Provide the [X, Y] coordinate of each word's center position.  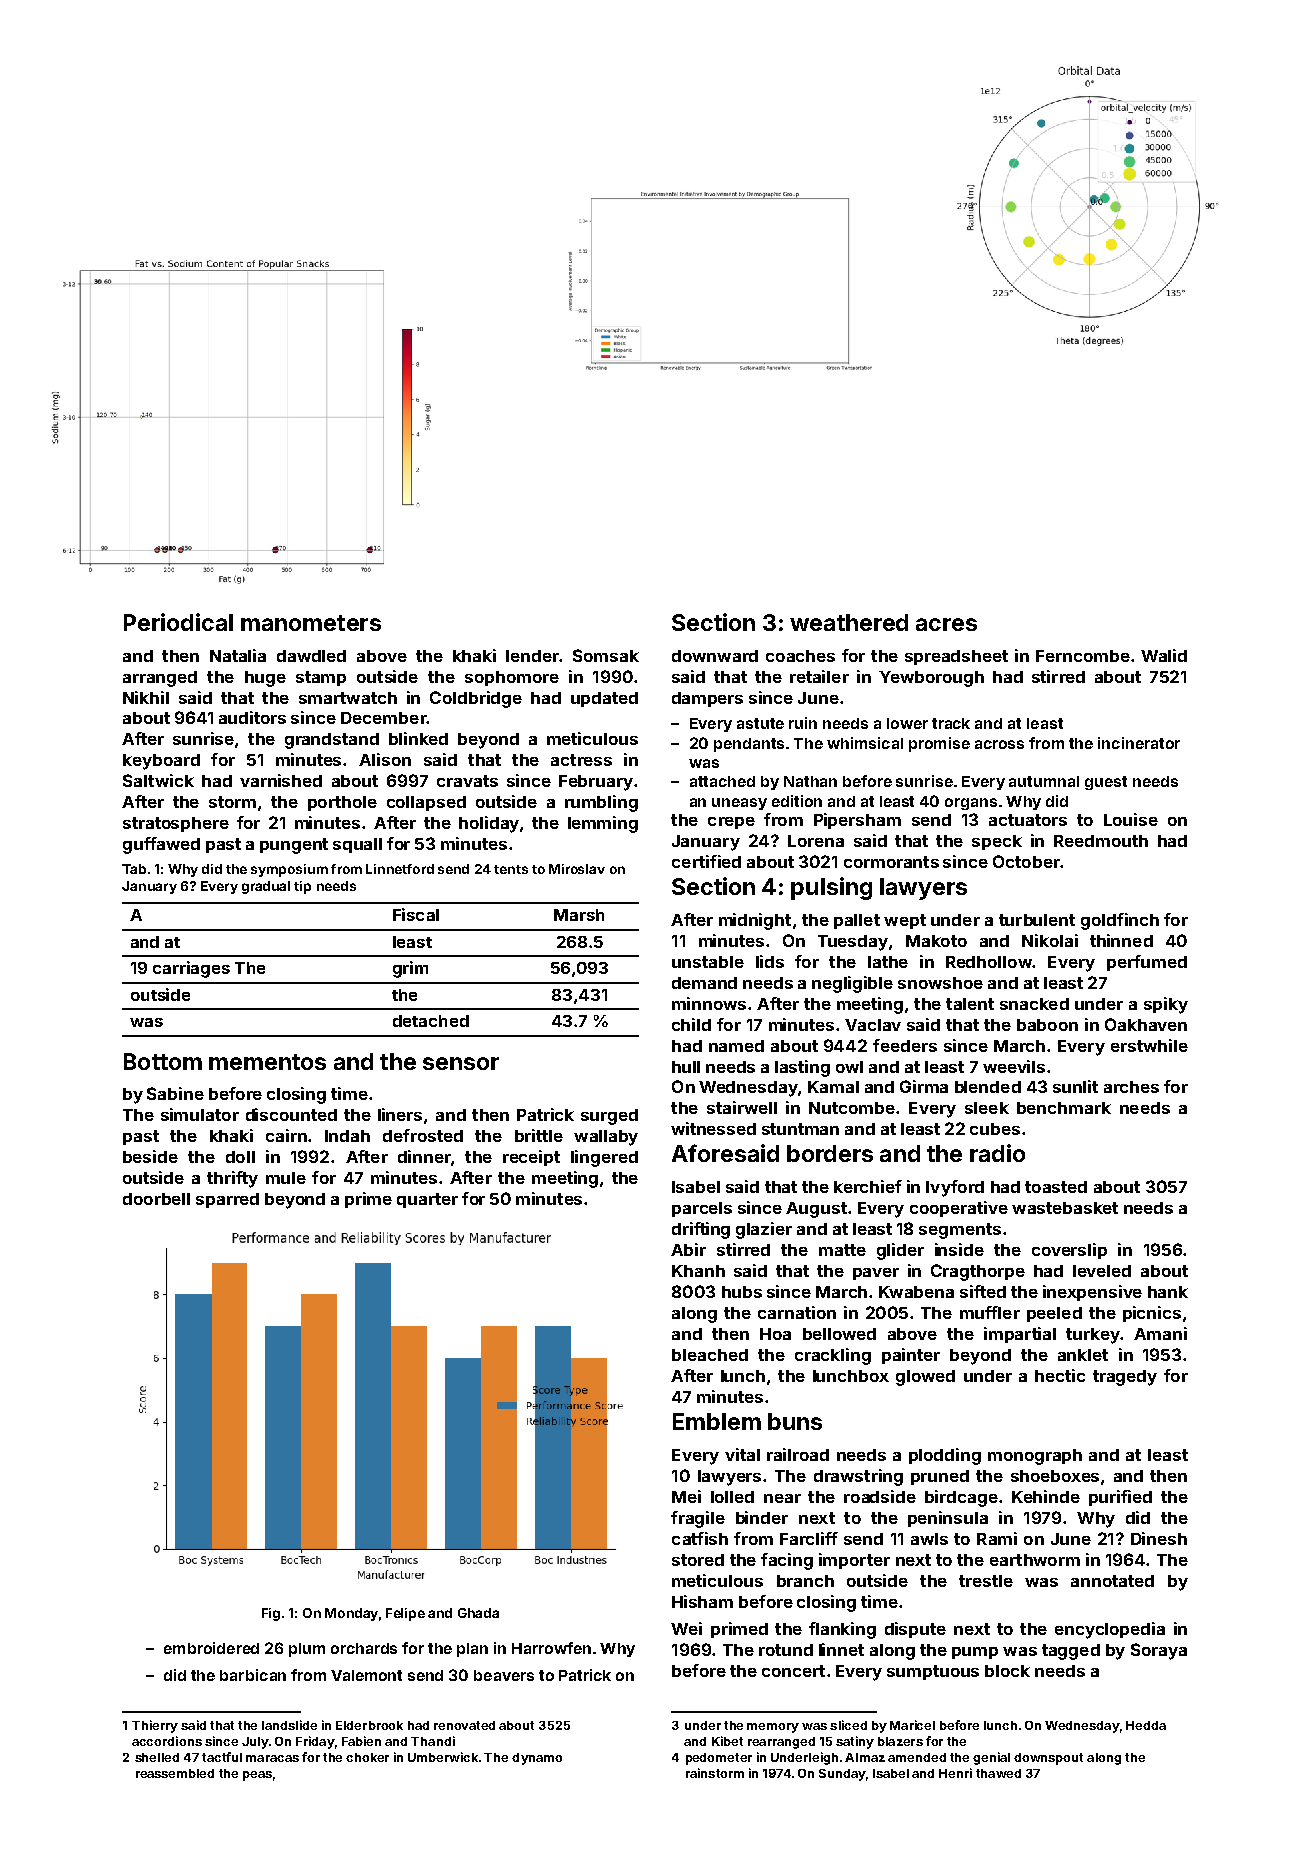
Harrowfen [551, 1648]
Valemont [366, 1675]
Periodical [178, 622]
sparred [227, 1200]
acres [946, 624]
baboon [1047, 1025]
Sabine [175, 1093]
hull [686, 1067]
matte [842, 1250]
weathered [849, 622]
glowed [925, 1378]
